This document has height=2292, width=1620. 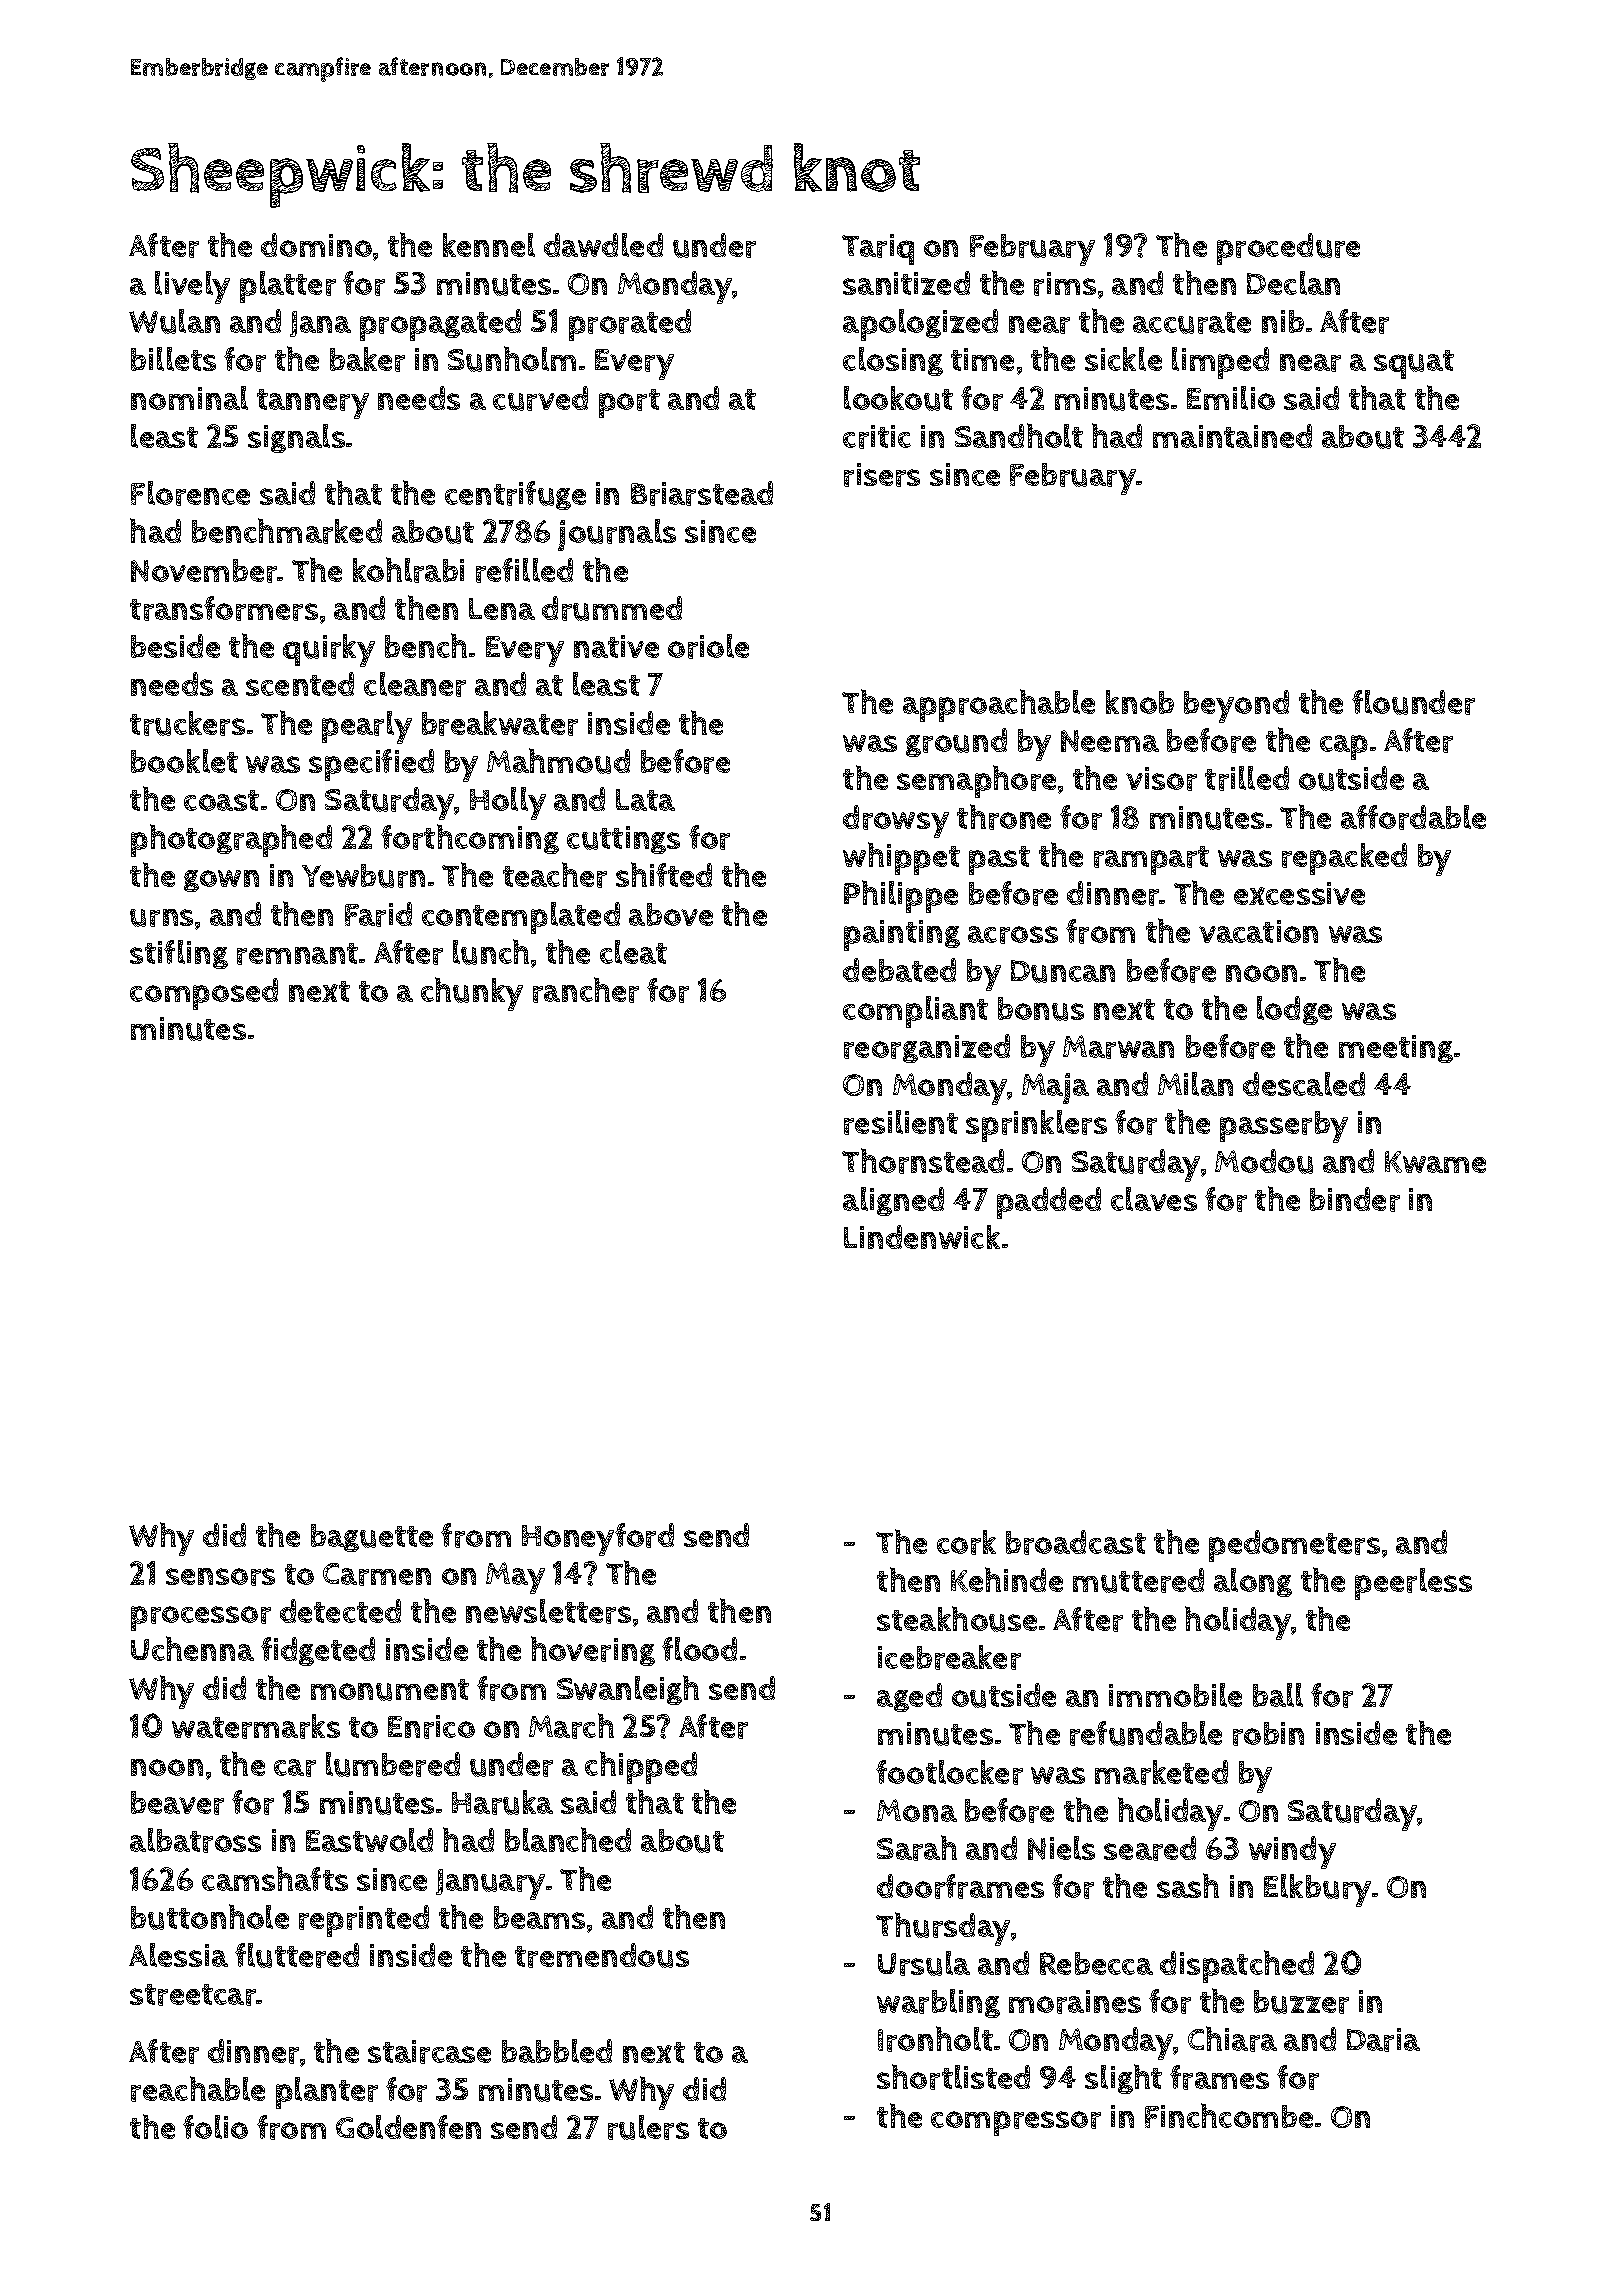 I want to click on Sarah, so click(x=917, y=1848).
